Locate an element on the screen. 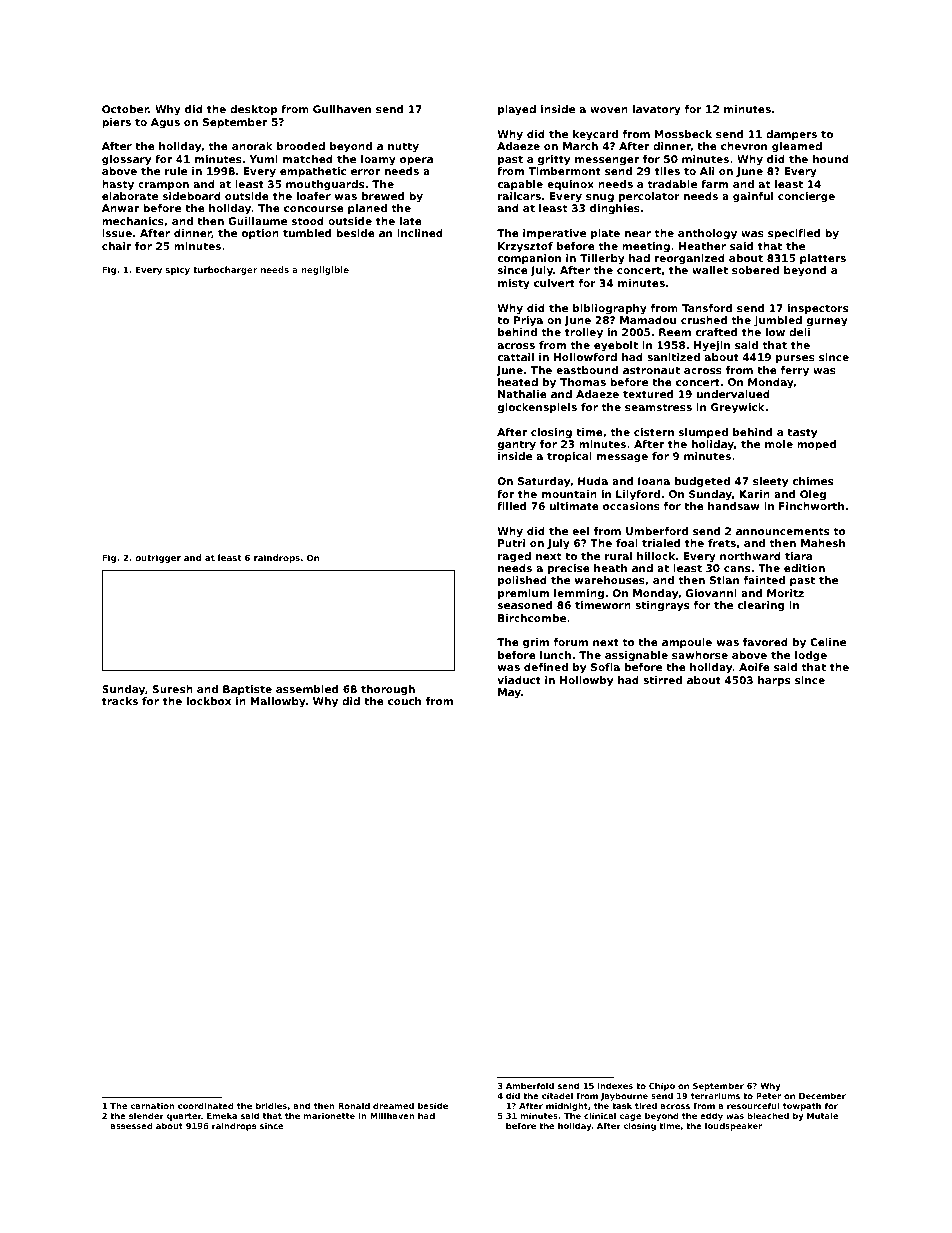 The image size is (952, 1233). bridles is located at coordinates (271, 1105).
